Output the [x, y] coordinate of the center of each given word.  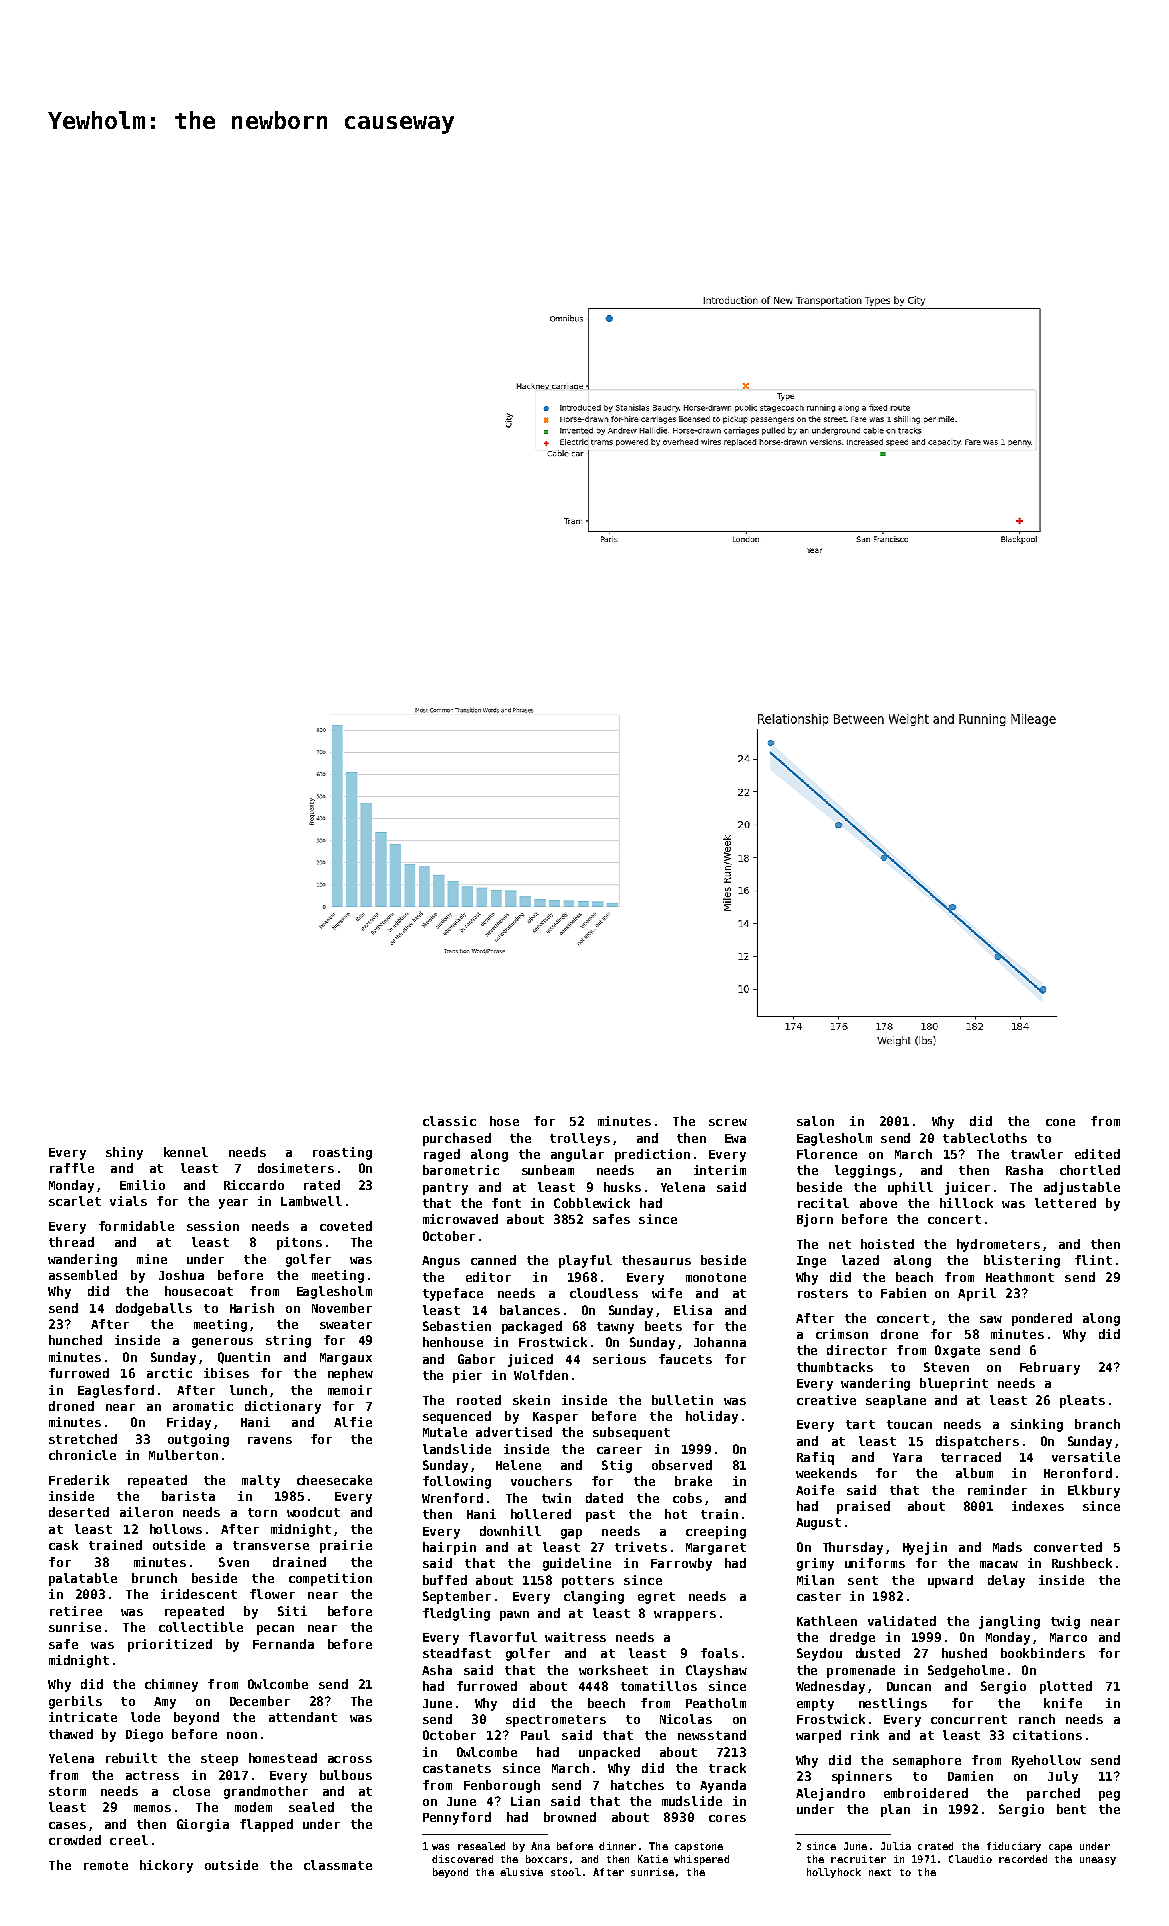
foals [719, 1653]
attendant [303, 1717]
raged [442, 1155]
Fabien [903, 1293]
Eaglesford [116, 1391]
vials [128, 1201]
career [619, 1450]
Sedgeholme [966, 1671]
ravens [270, 1440]
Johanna [720, 1342]
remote [106, 1865]
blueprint [954, 1384]
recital [823, 1203]
